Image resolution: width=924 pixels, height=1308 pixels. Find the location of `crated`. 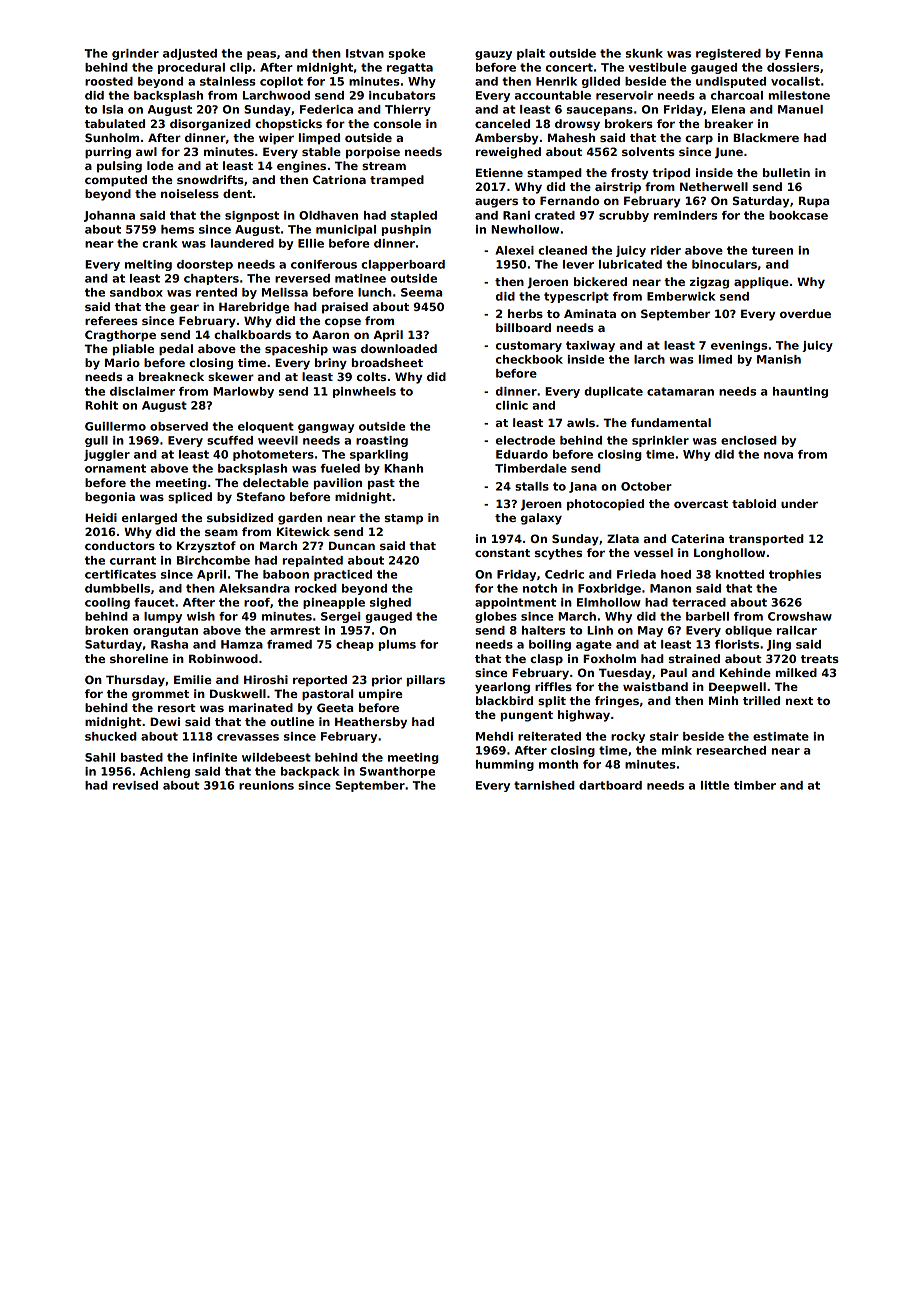

crated is located at coordinates (555, 215).
